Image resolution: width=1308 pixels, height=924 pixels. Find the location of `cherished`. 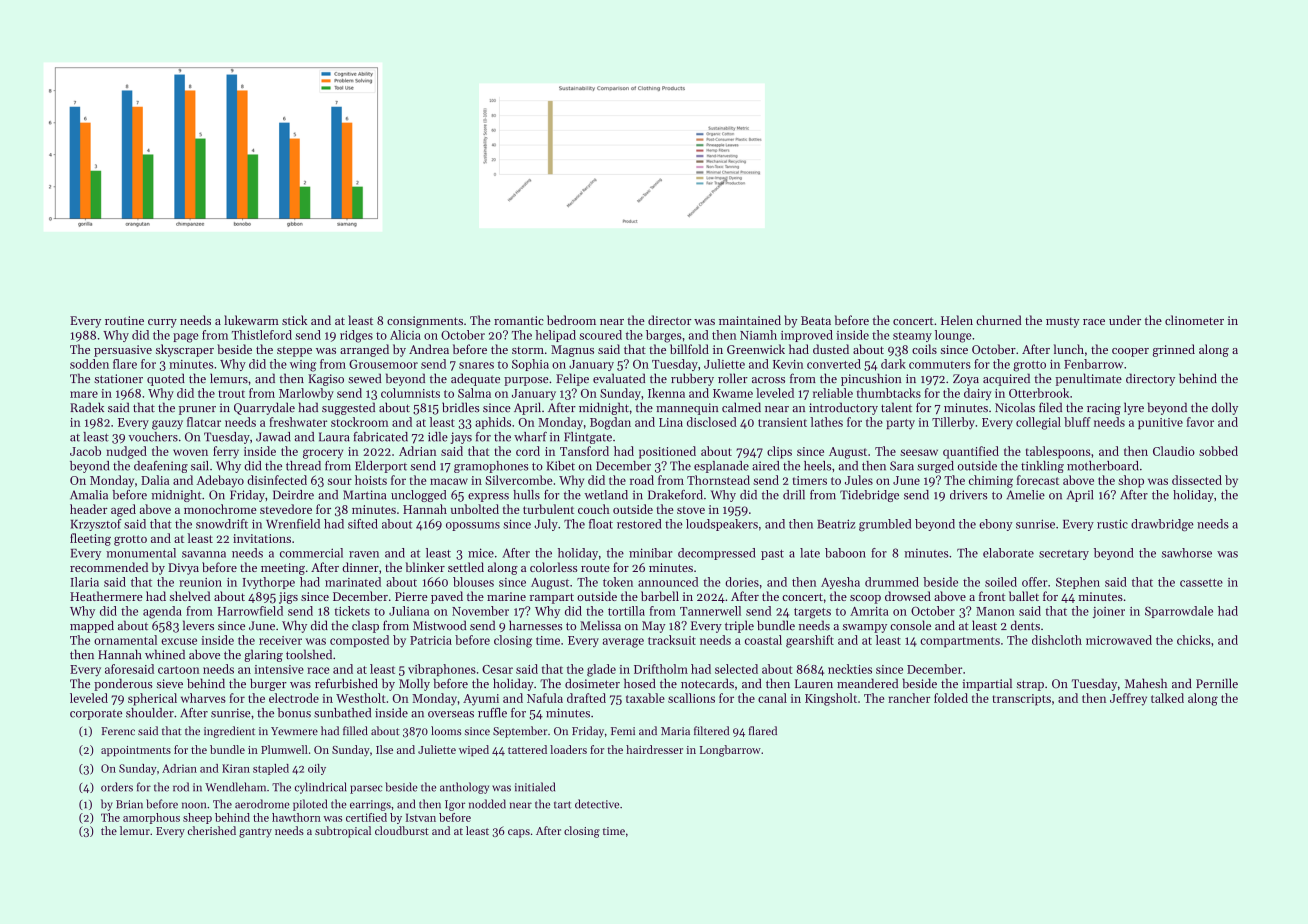

cherished is located at coordinates (212, 830).
